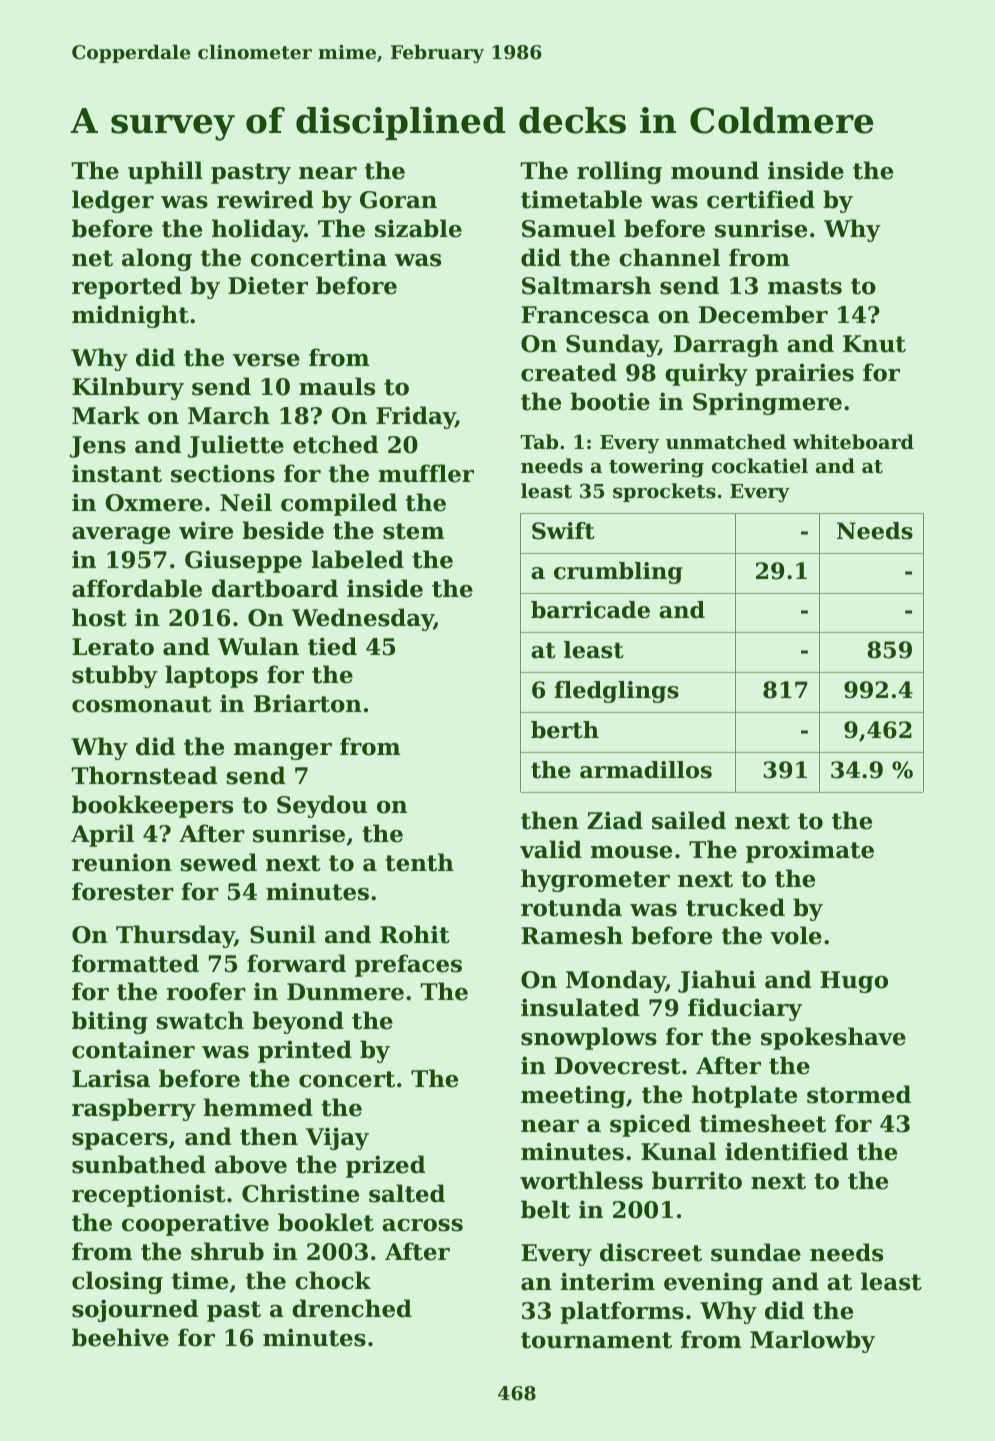  What do you see at coordinates (810, 851) in the screenshot?
I see `proximate` at bounding box center [810, 851].
